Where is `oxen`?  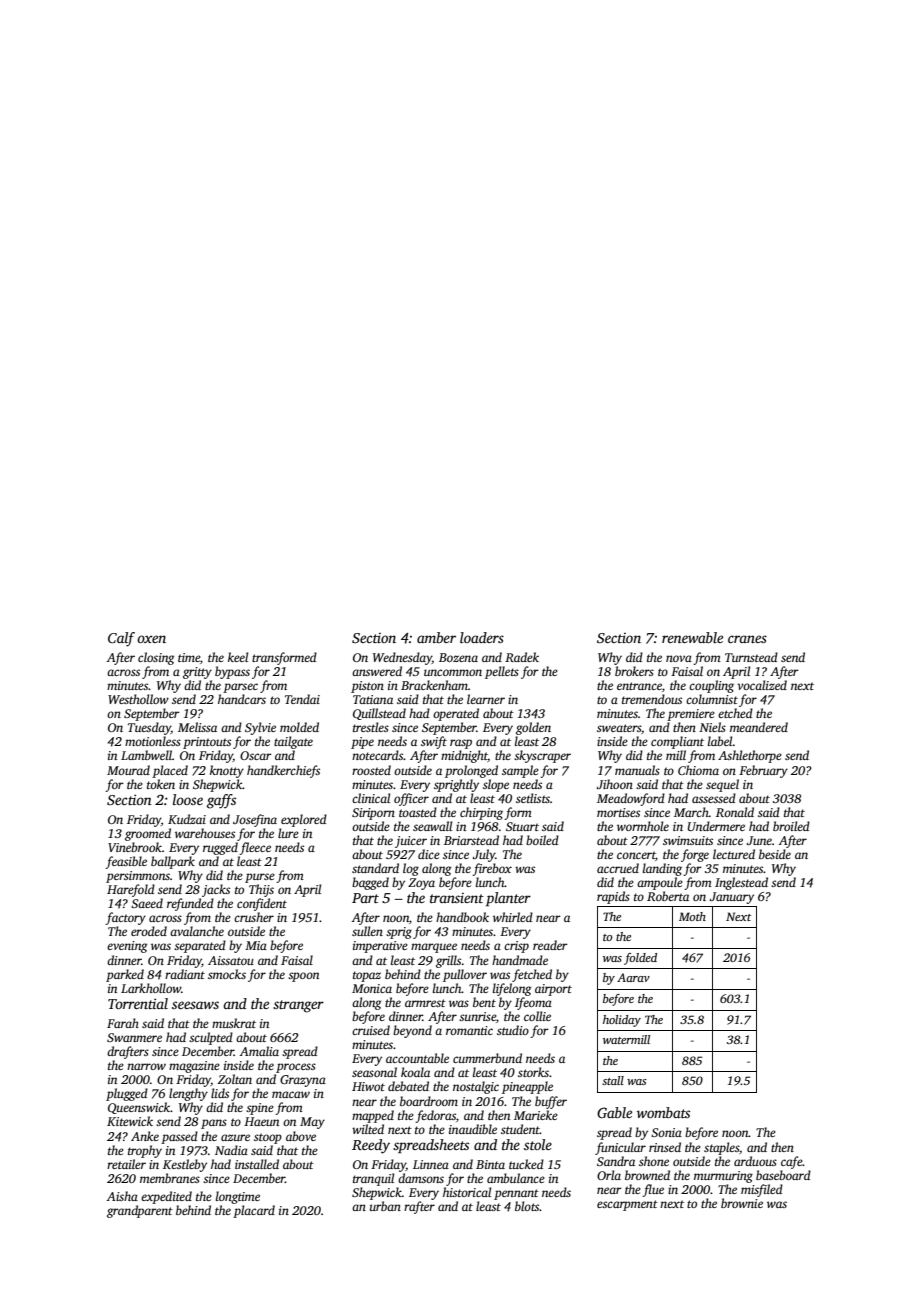
oxen is located at coordinates (151, 639).
